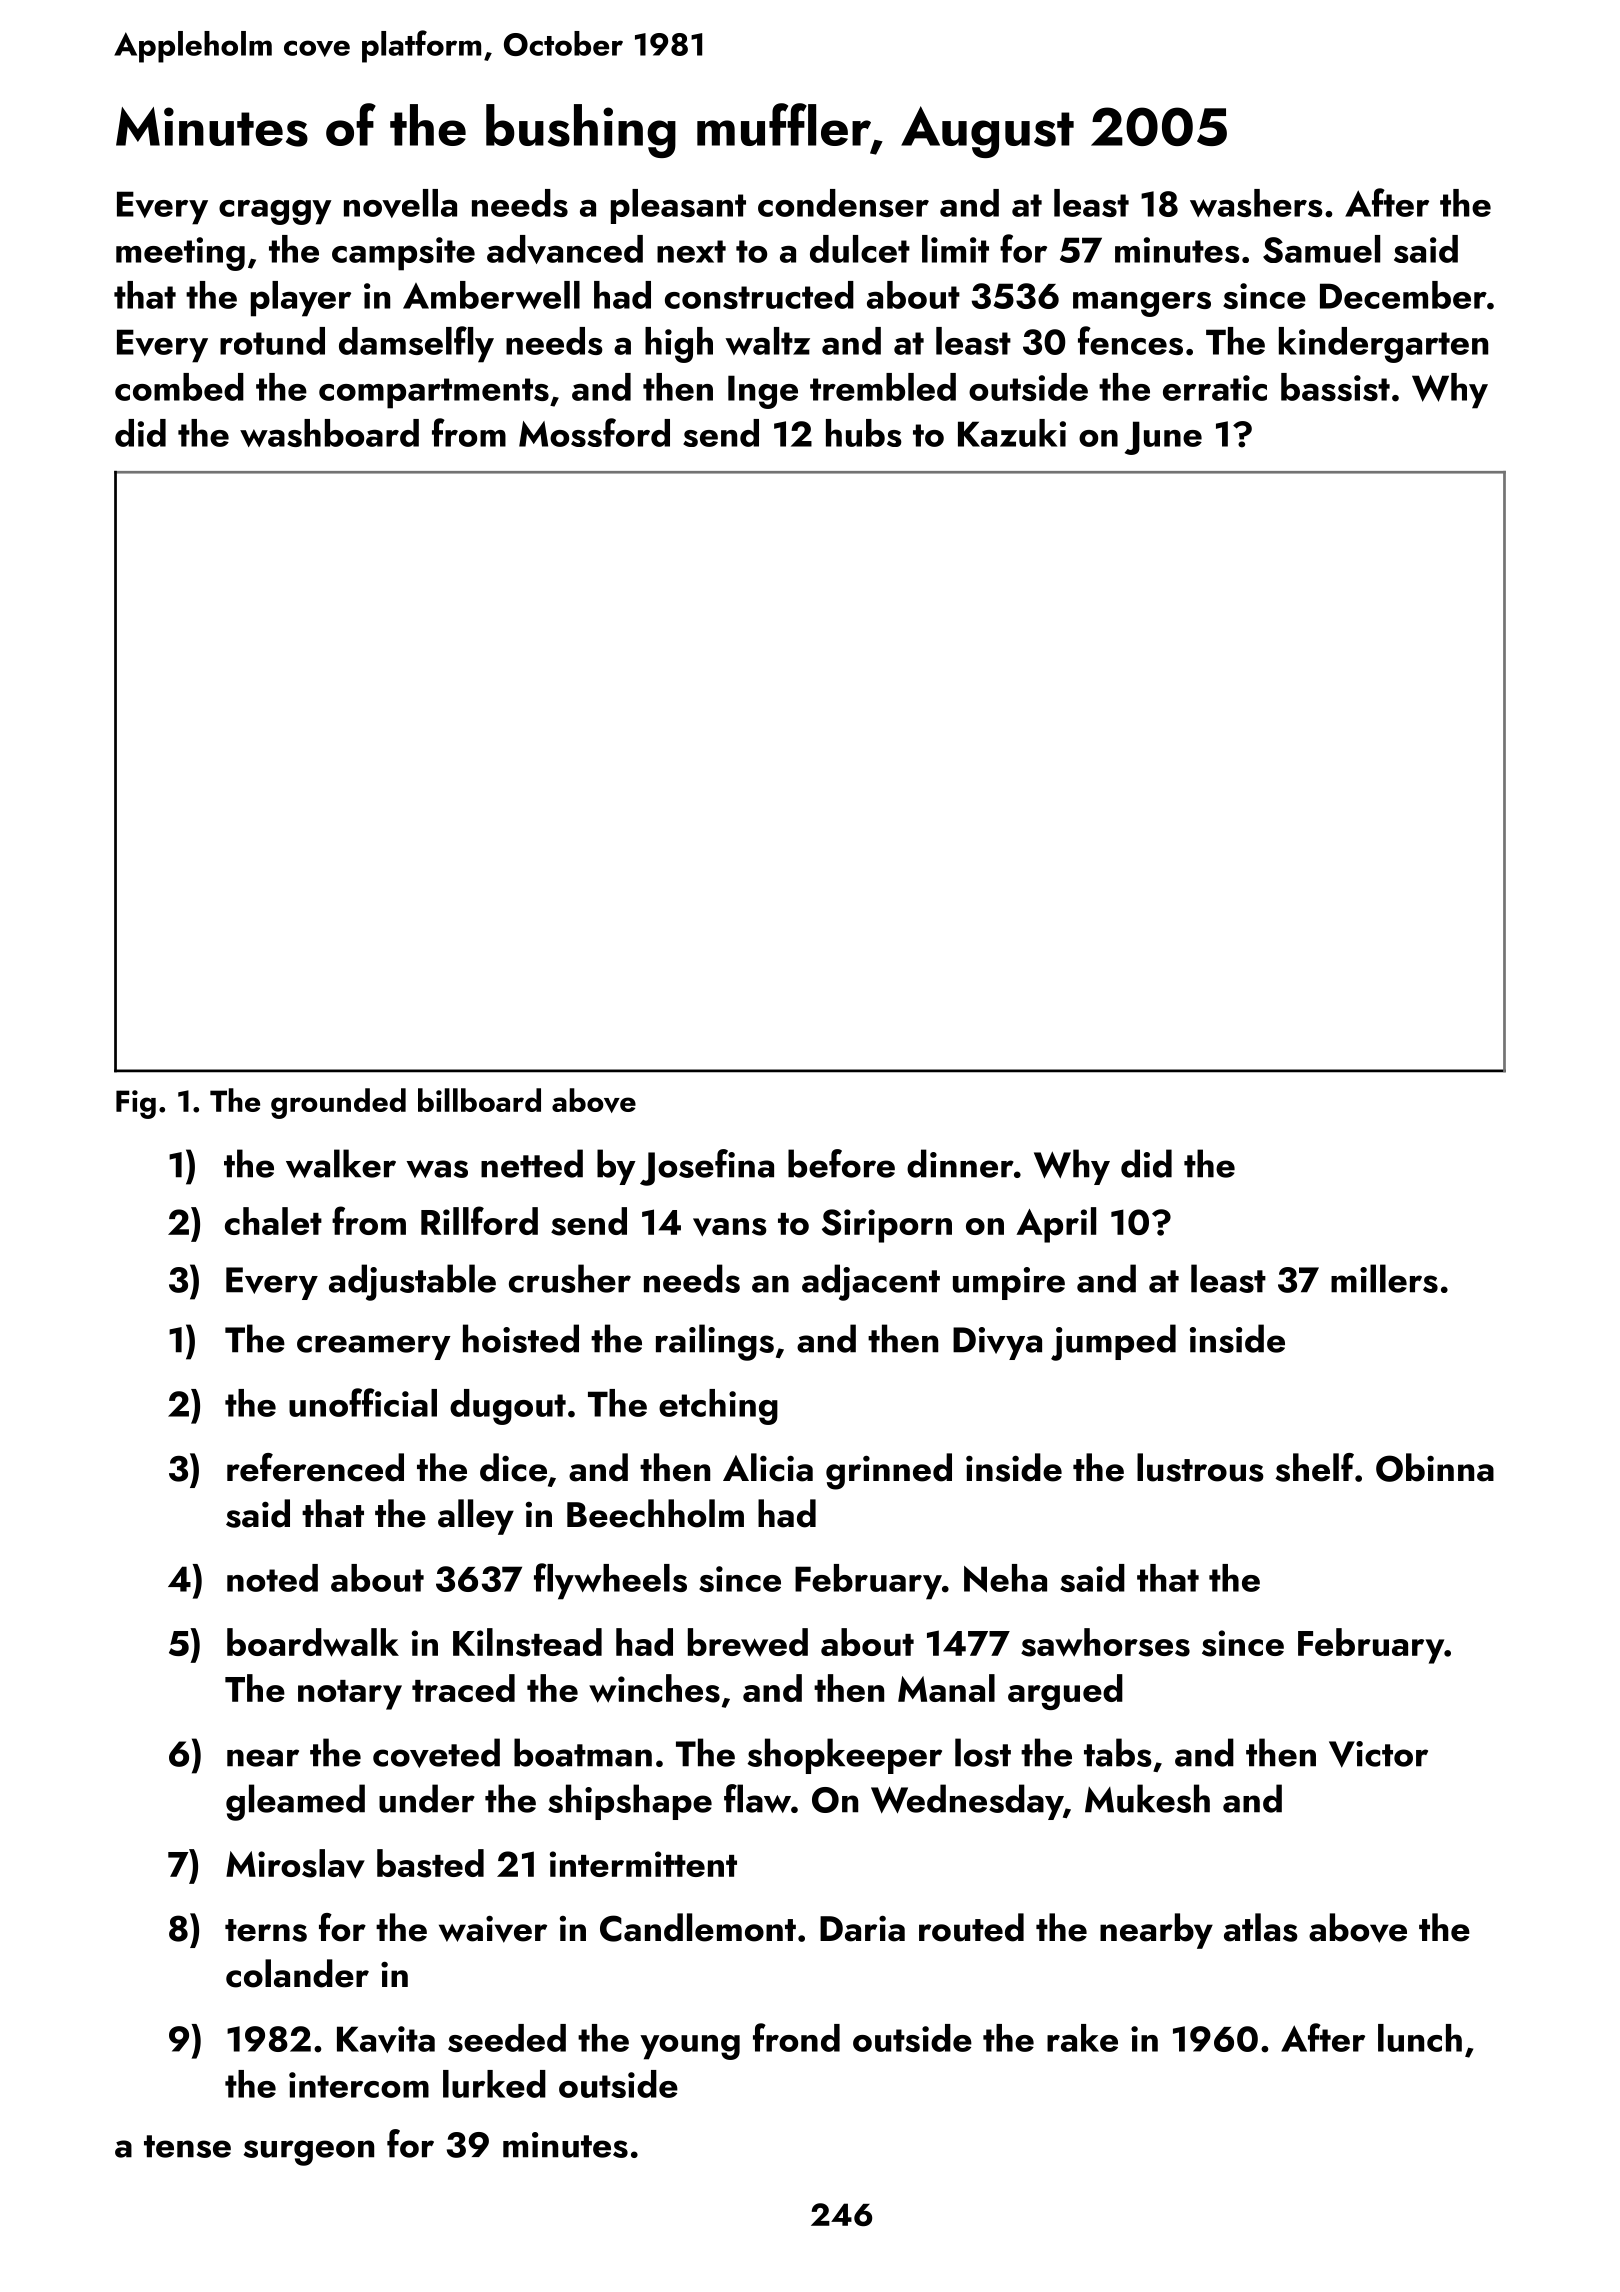 This image has width=1620, height=2292. What do you see at coordinates (430, 1863) in the image?
I see `basted` at bounding box center [430, 1863].
